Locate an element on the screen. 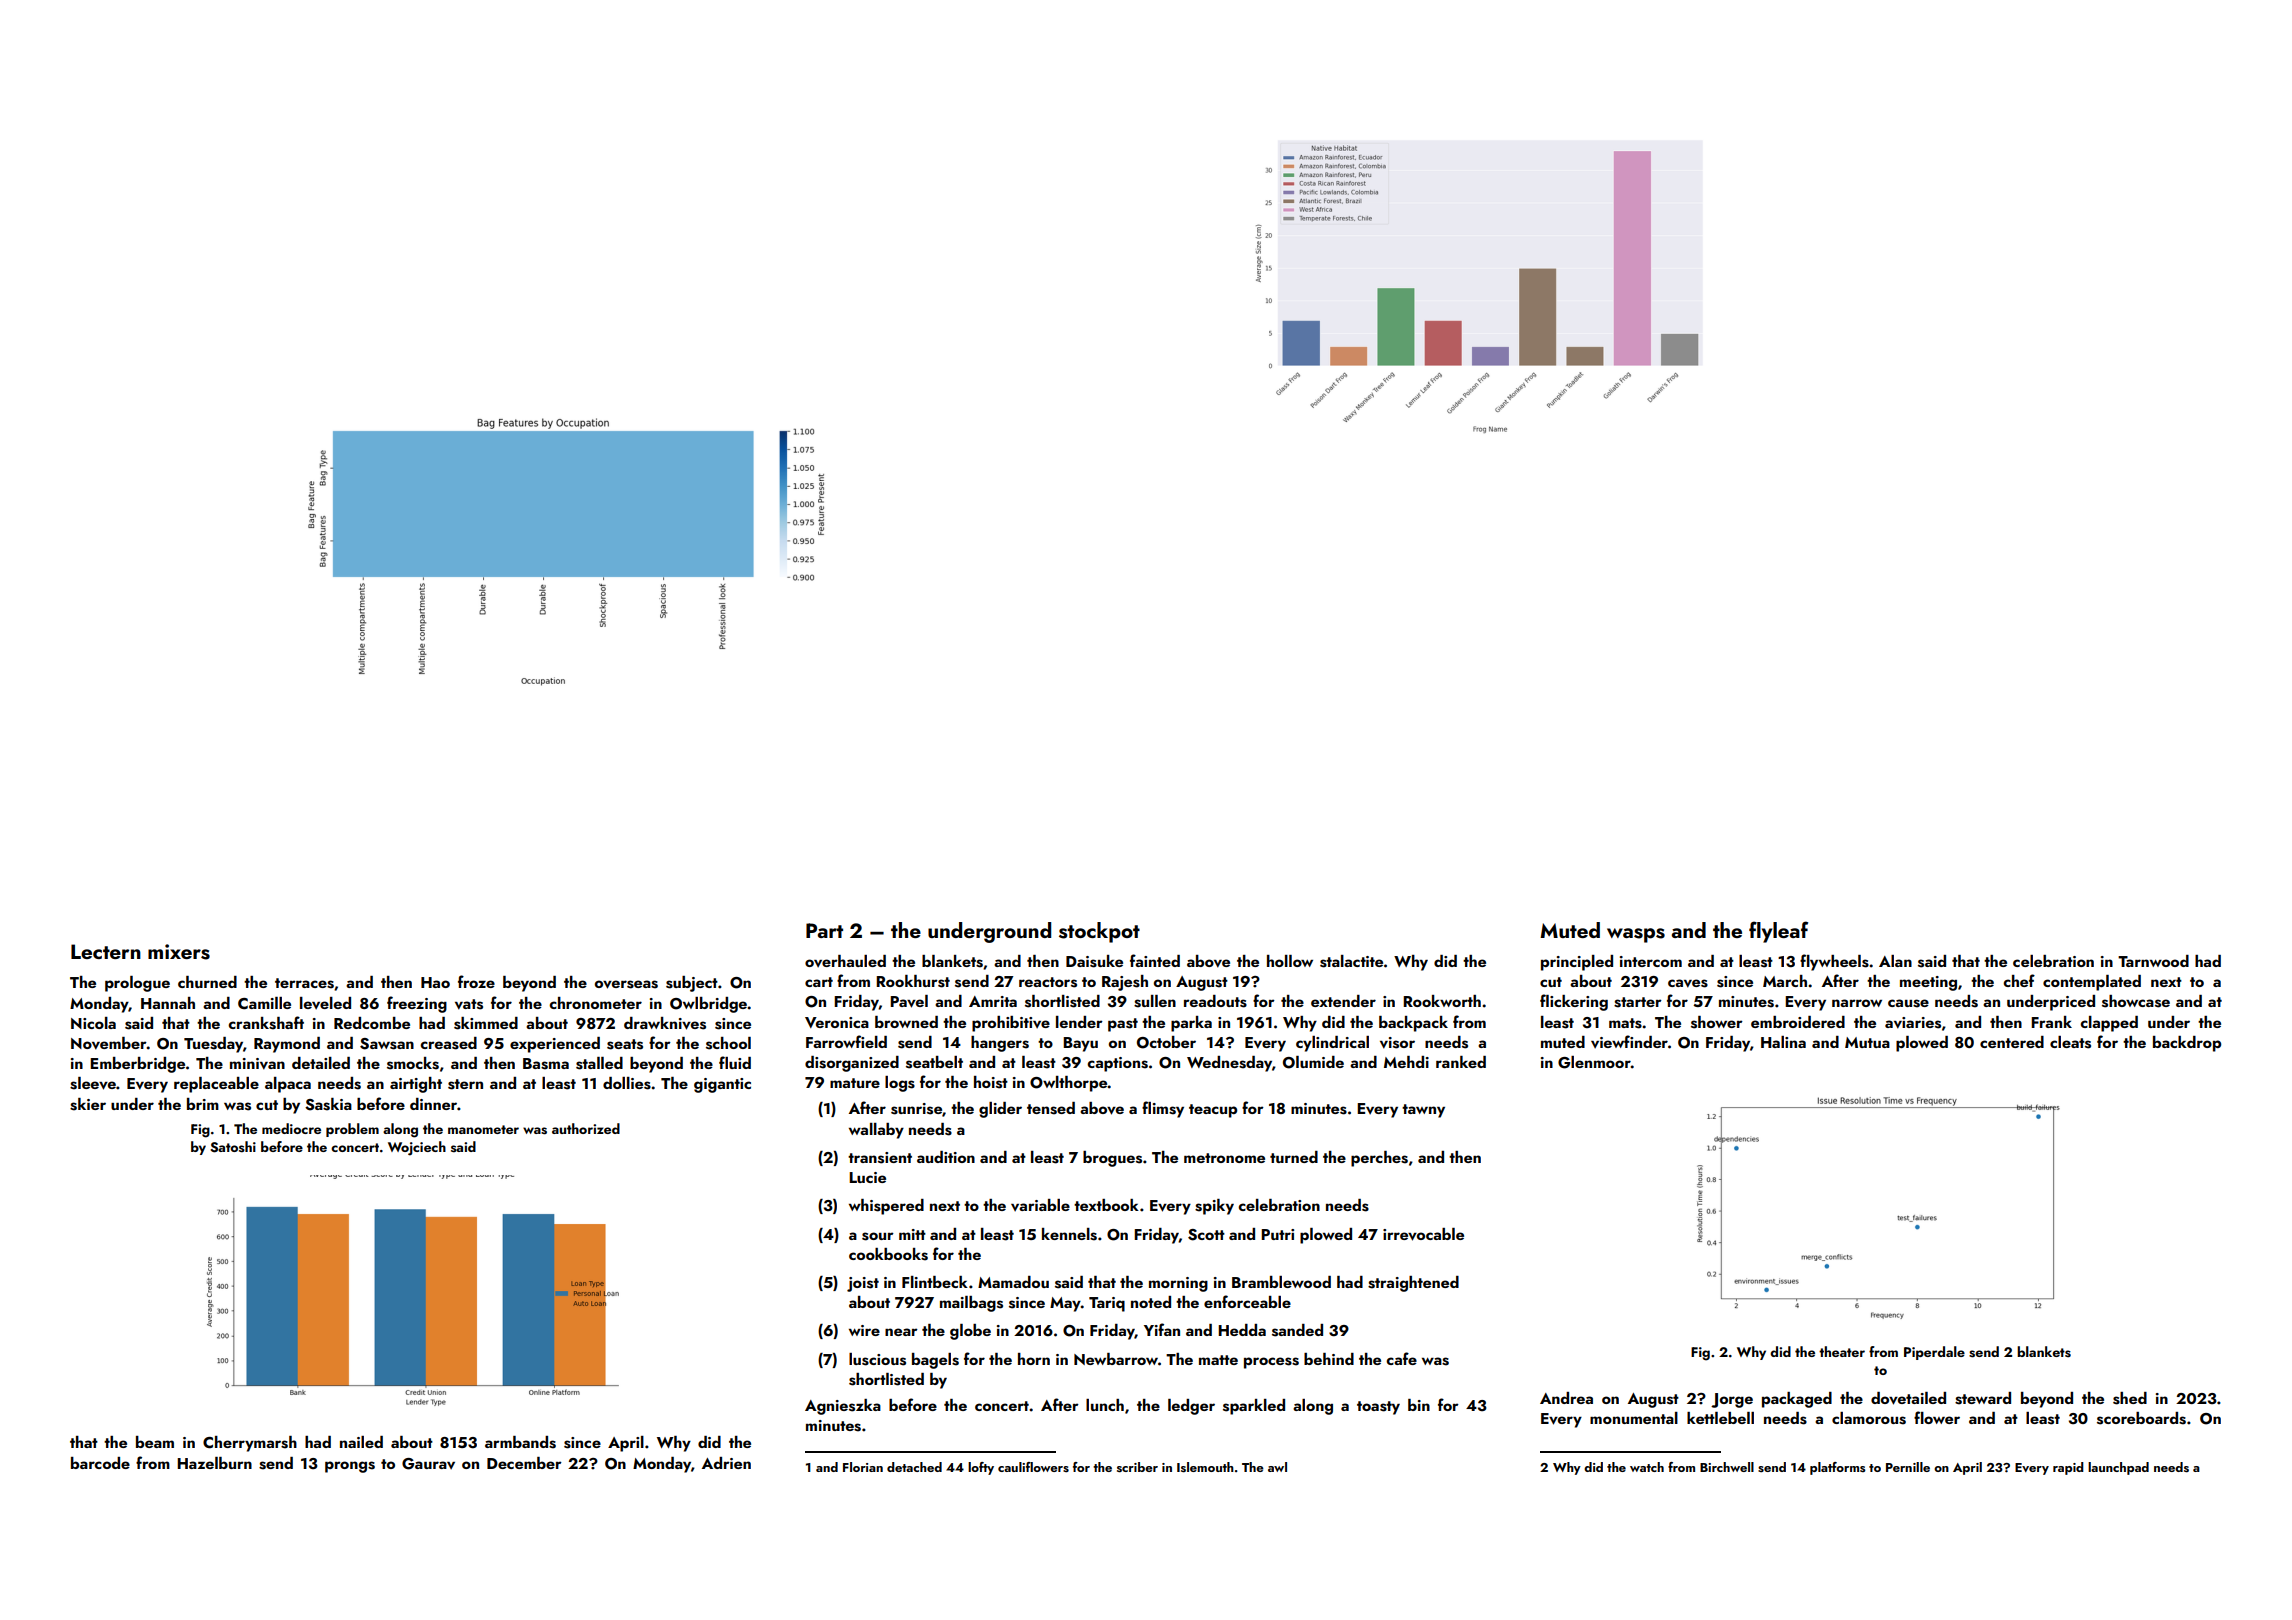 Image resolution: width=2292 pixels, height=1620 pixels. sour is located at coordinates (878, 1236).
